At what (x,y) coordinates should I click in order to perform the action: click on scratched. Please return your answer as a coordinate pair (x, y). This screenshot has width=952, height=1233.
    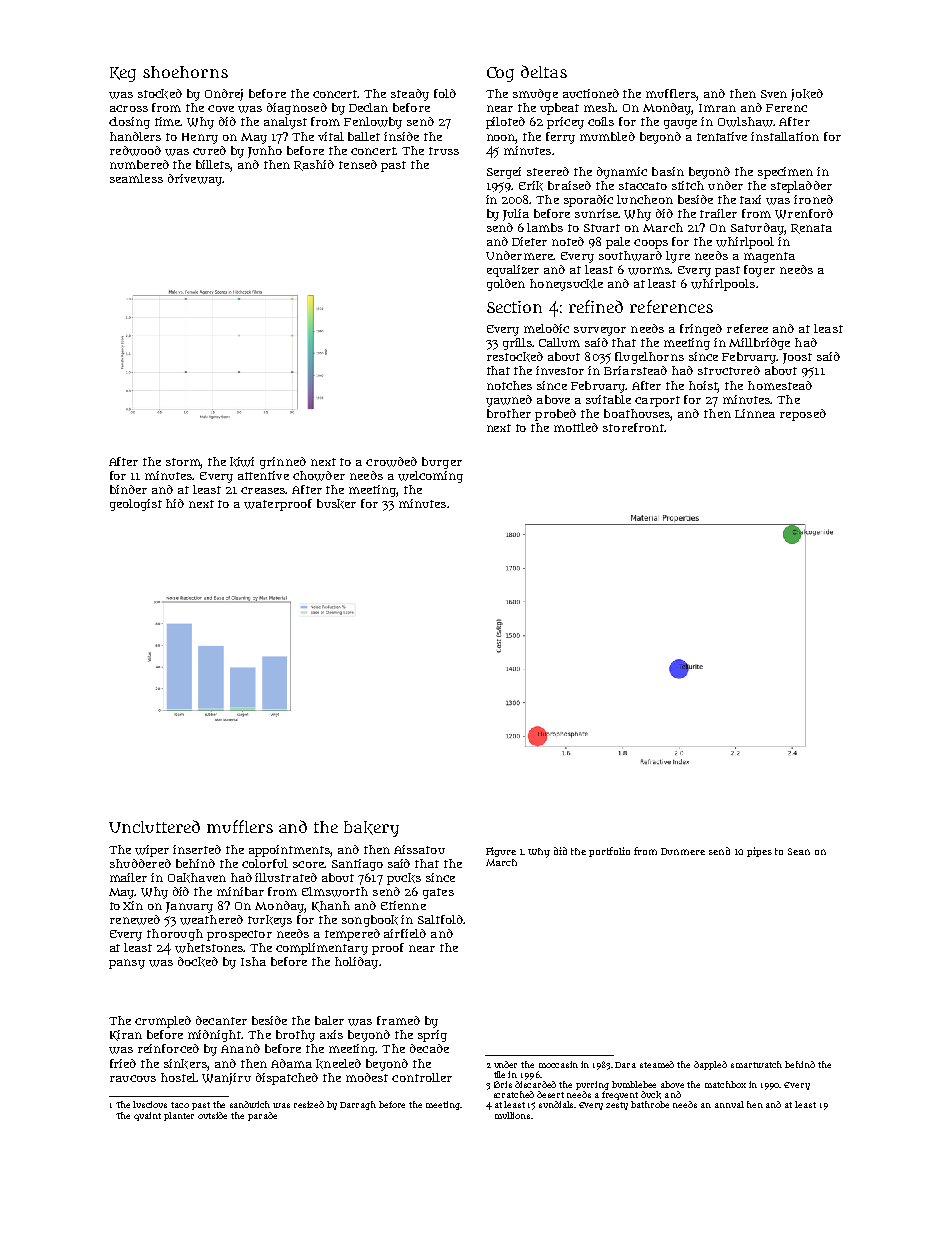
    Looking at the image, I should click on (514, 1094).
